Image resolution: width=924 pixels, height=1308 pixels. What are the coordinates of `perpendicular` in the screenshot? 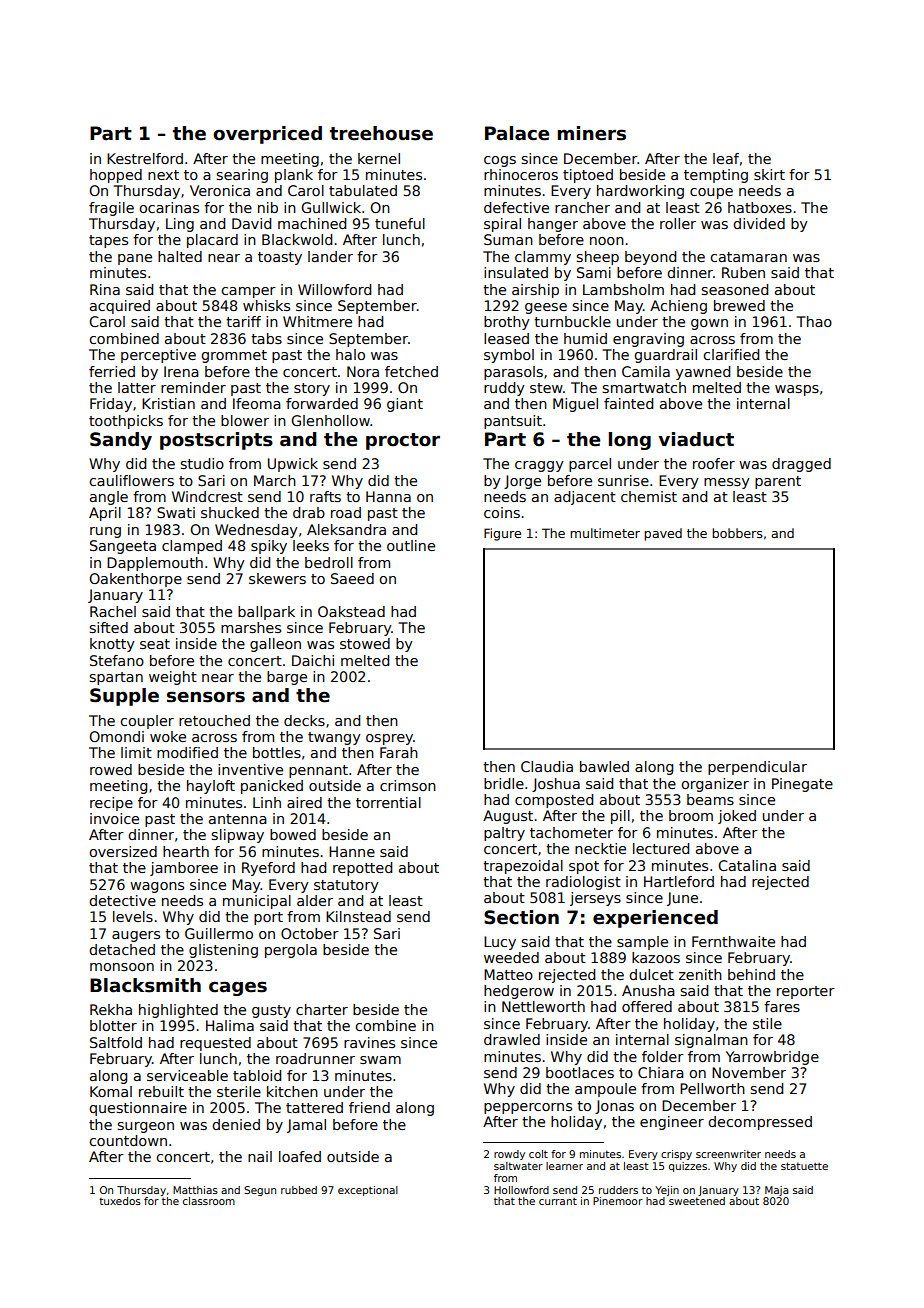 It's located at (757, 768).
